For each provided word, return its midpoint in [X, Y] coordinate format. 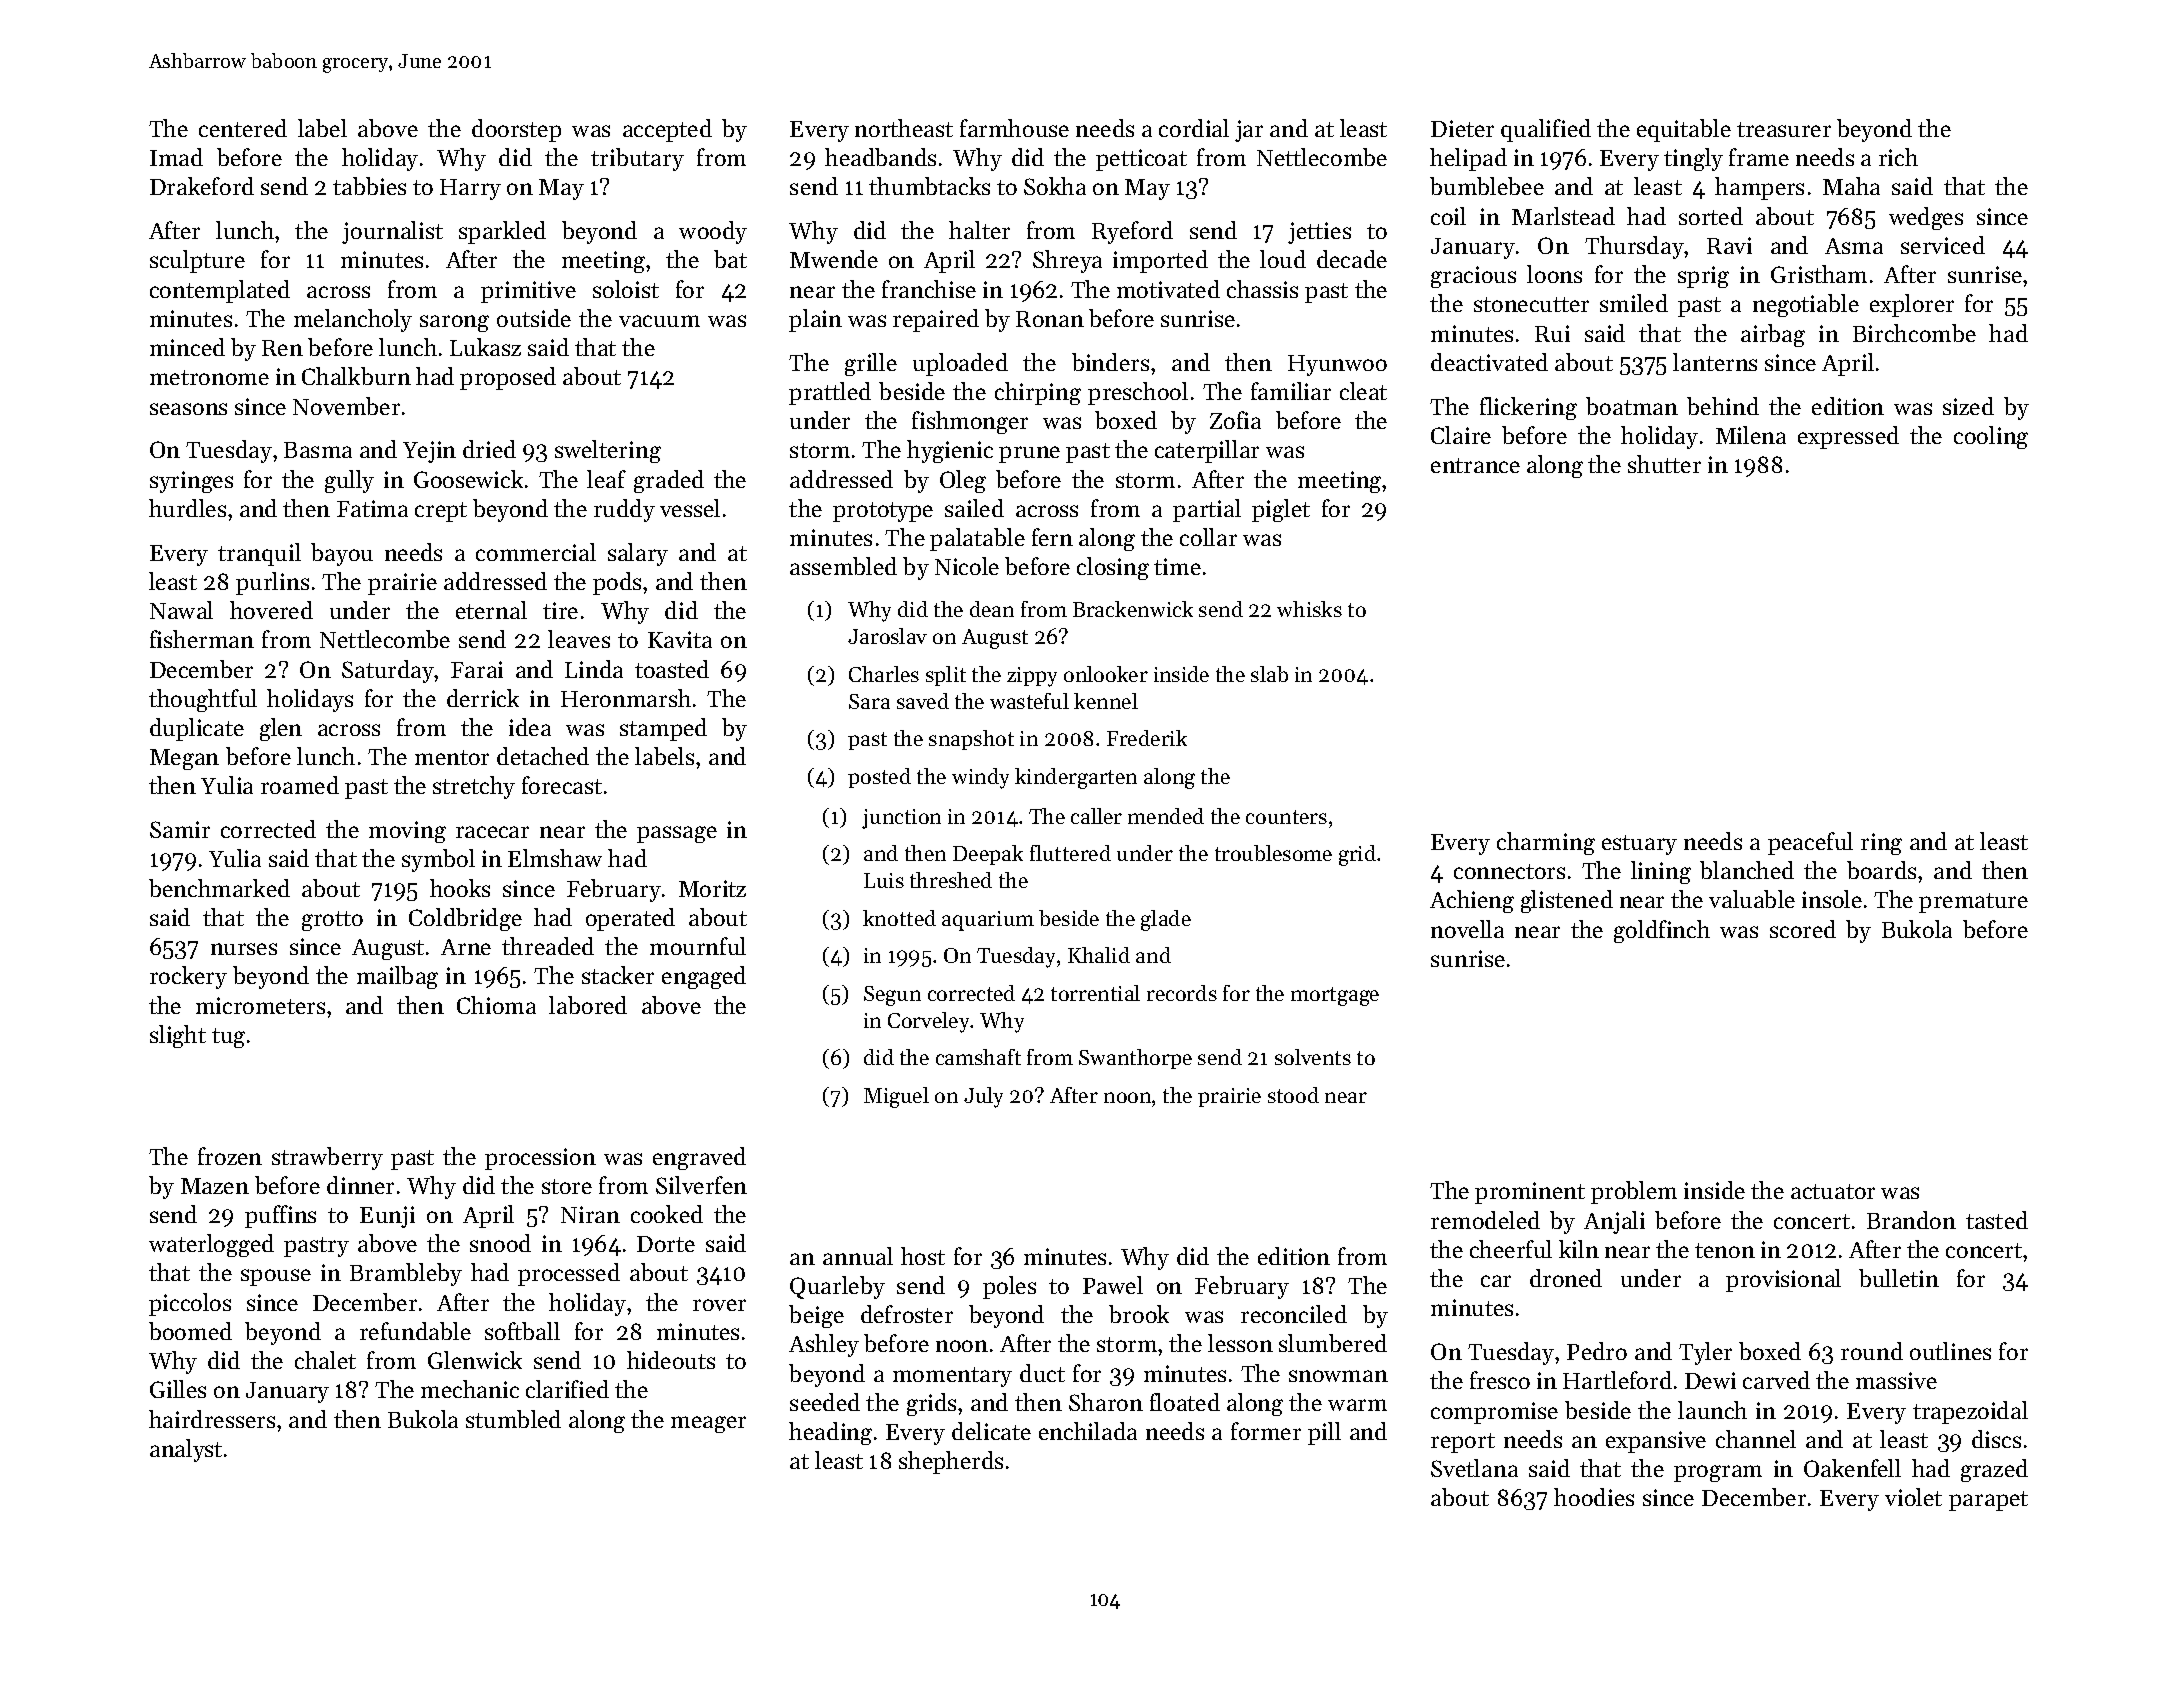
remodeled [1485, 1220]
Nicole [967, 566]
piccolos [190, 1304]
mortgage [1335, 996]
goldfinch [1662, 931]
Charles [884, 674]
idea [530, 727]
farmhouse [1014, 128]
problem [1634, 1192]
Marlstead [1563, 216]
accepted [667, 130]
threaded [548, 946]
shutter [1664, 464]
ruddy [624, 510]
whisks [1309, 609]
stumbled [513, 1419]
